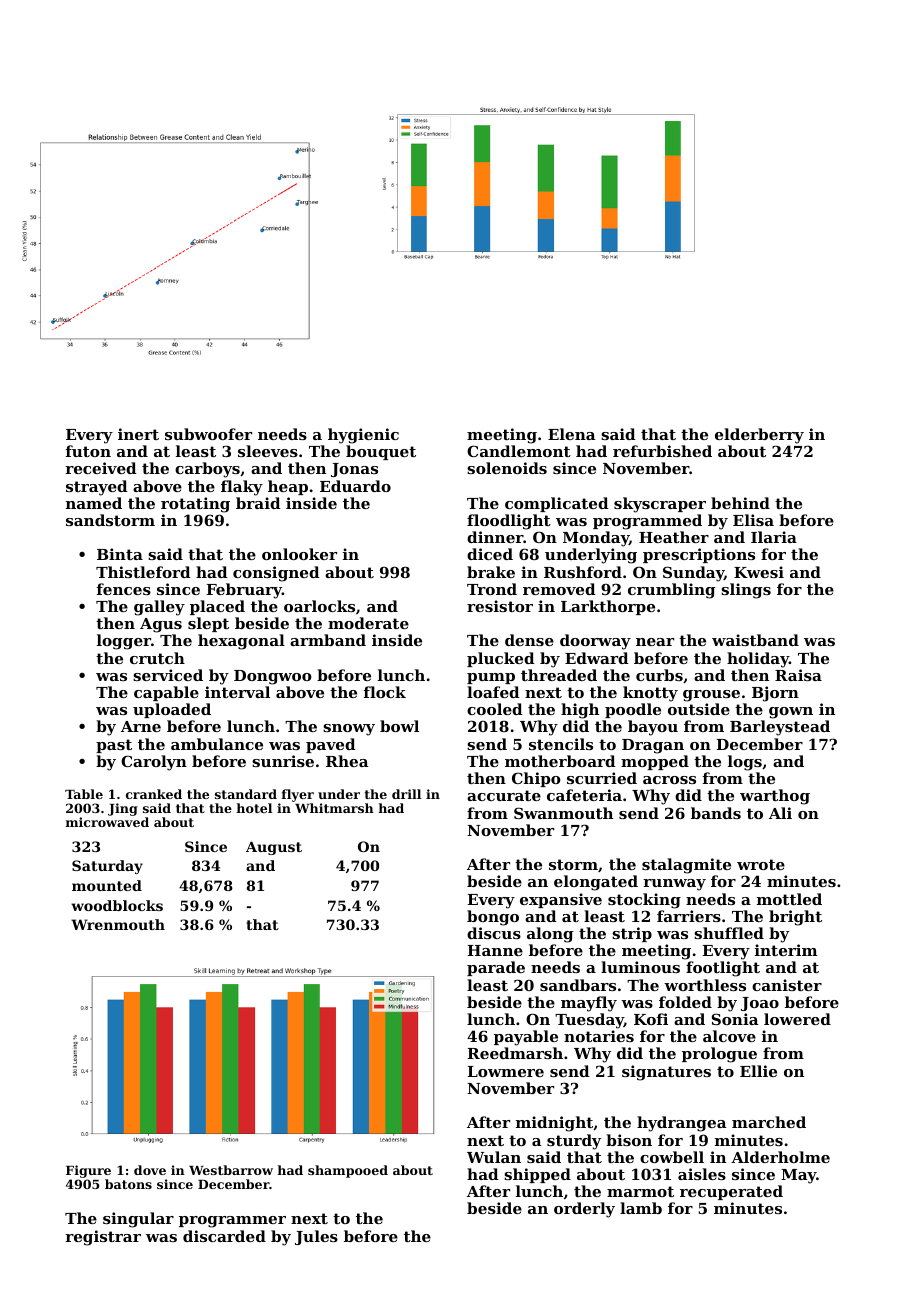  I want to click on inert, so click(138, 434).
